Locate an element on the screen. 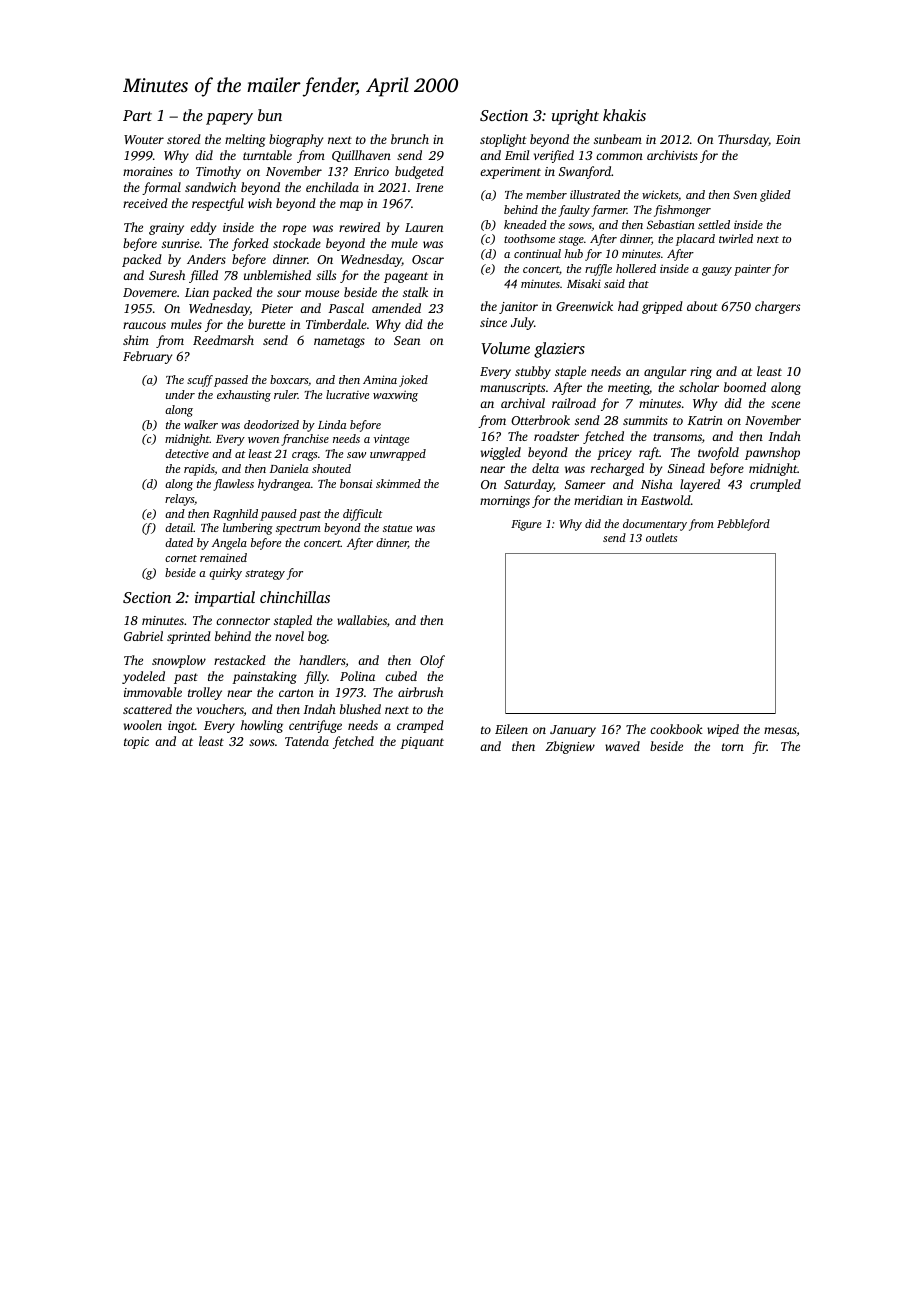  Olof is located at coordinates (432, 661).
